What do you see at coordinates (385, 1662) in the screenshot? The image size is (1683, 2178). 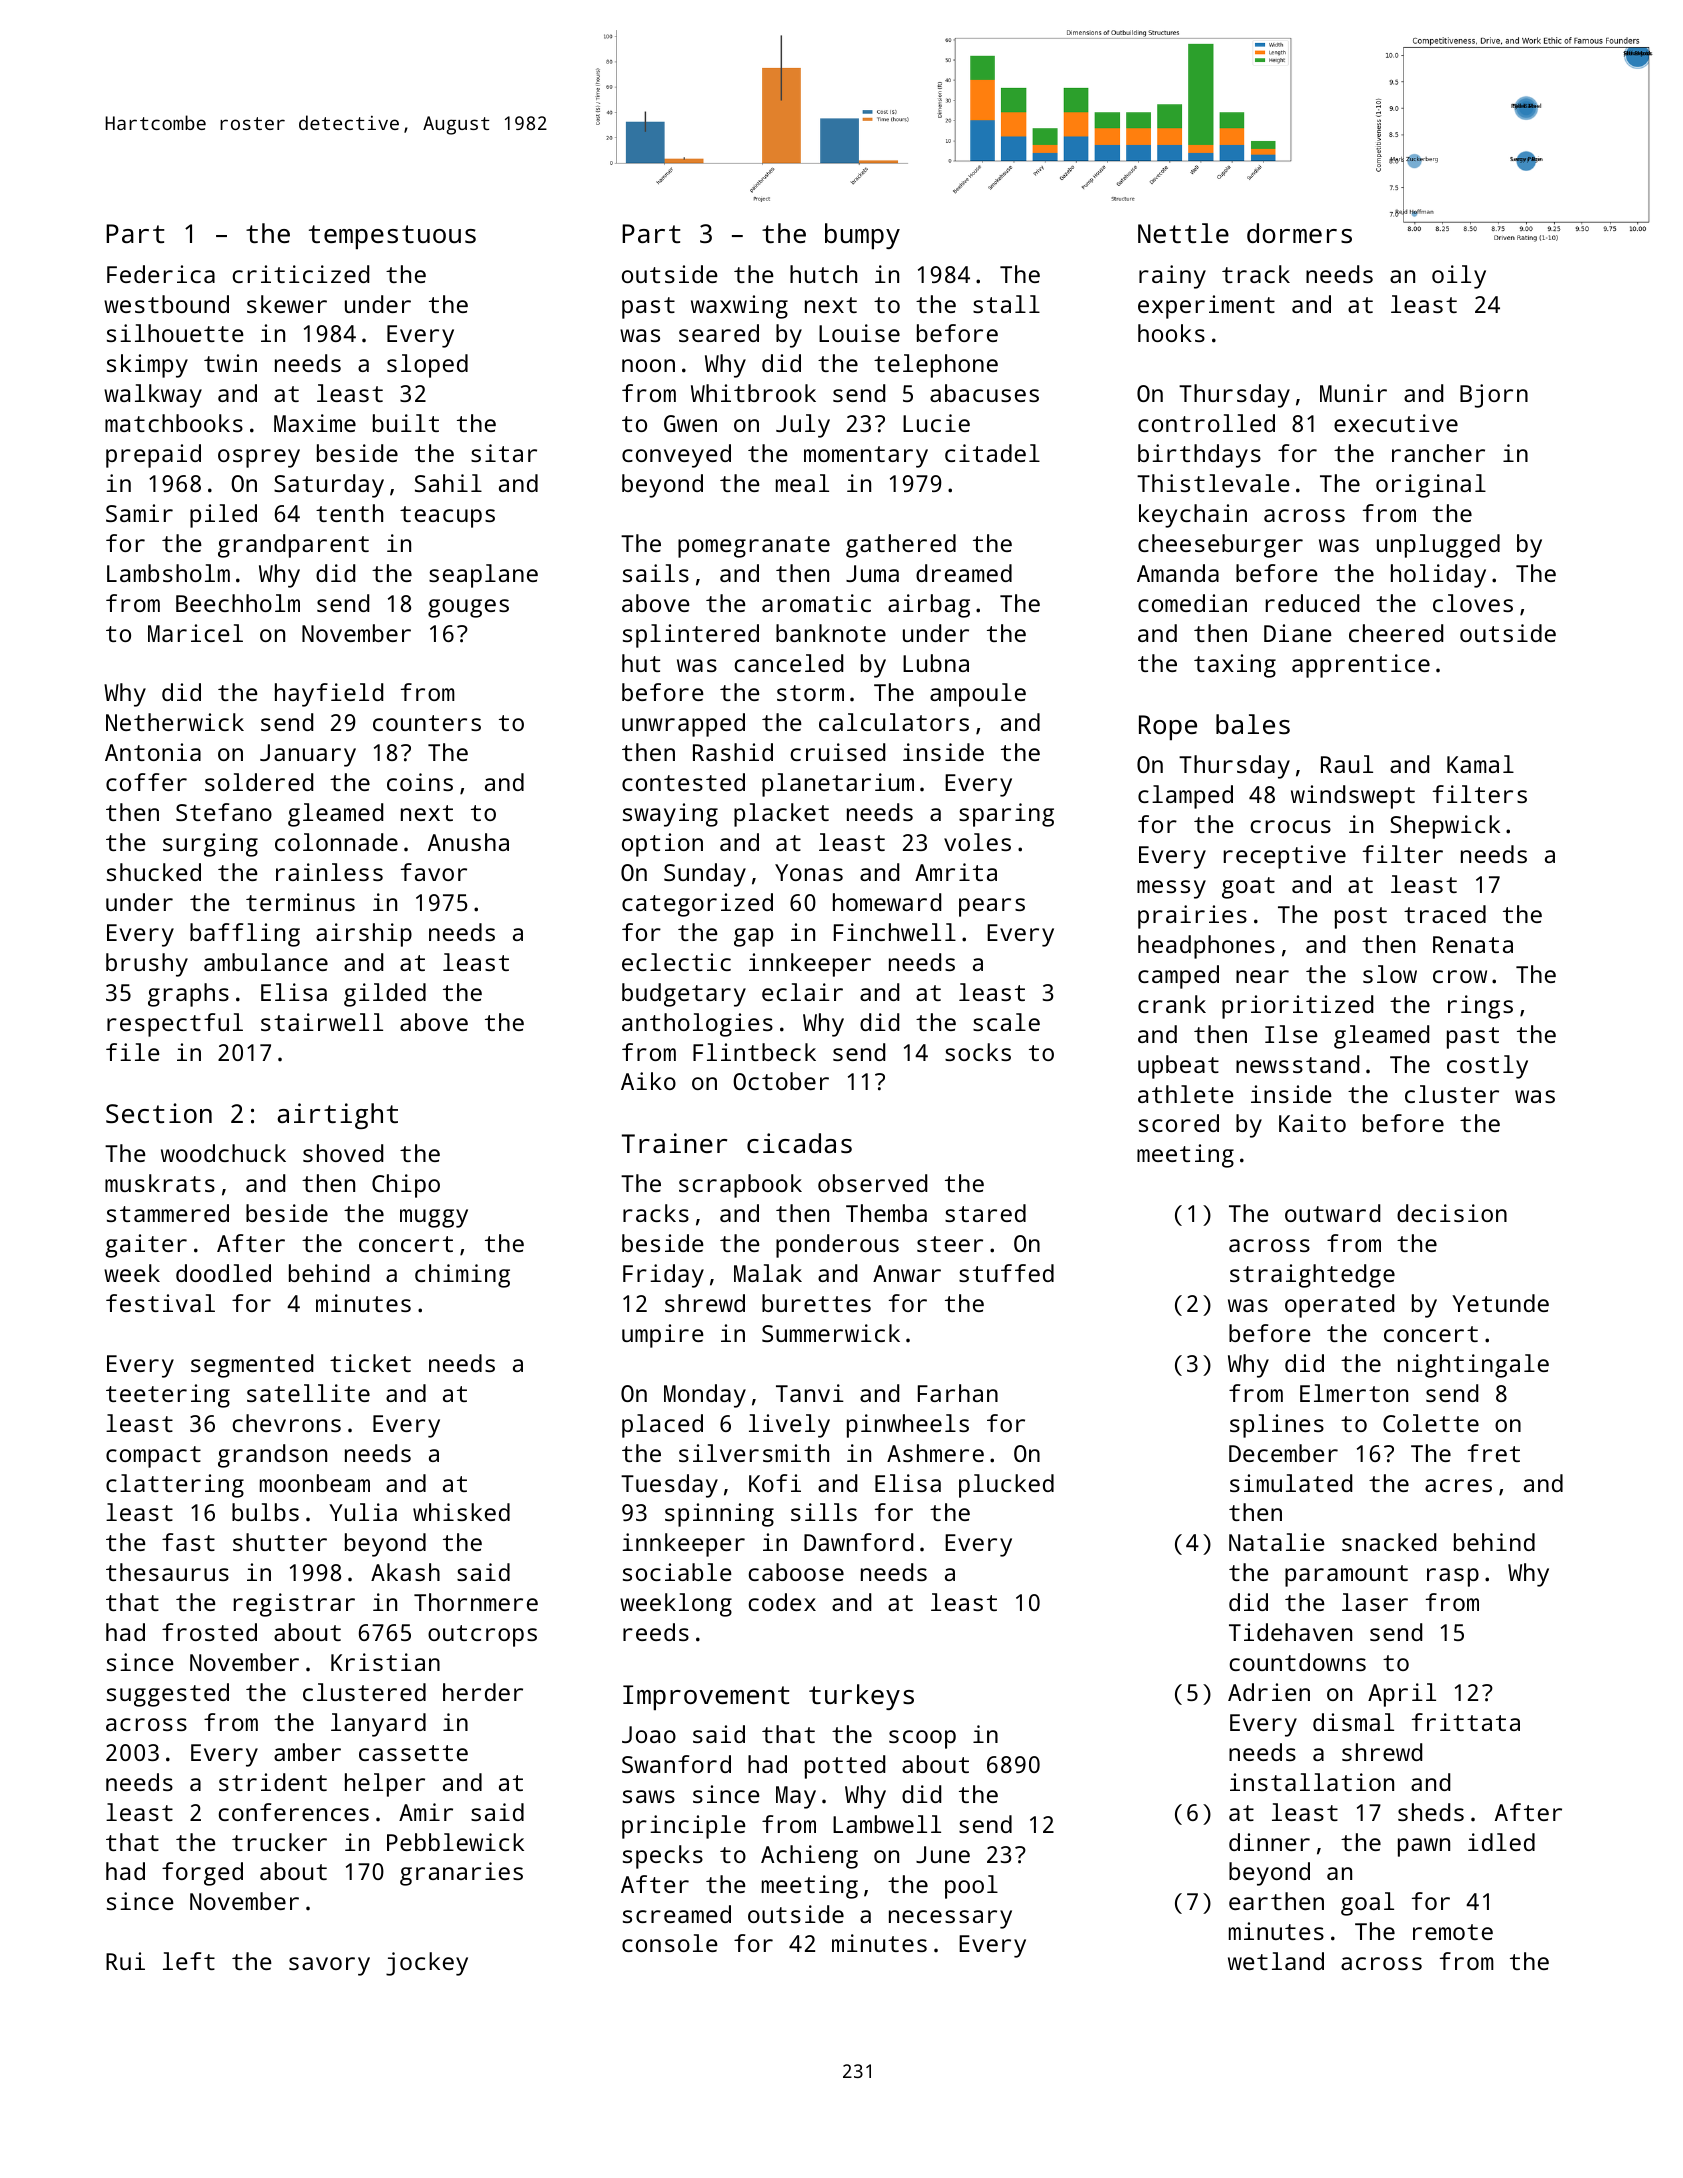 I see `Kristian` at bounding box center [385, 1662].
